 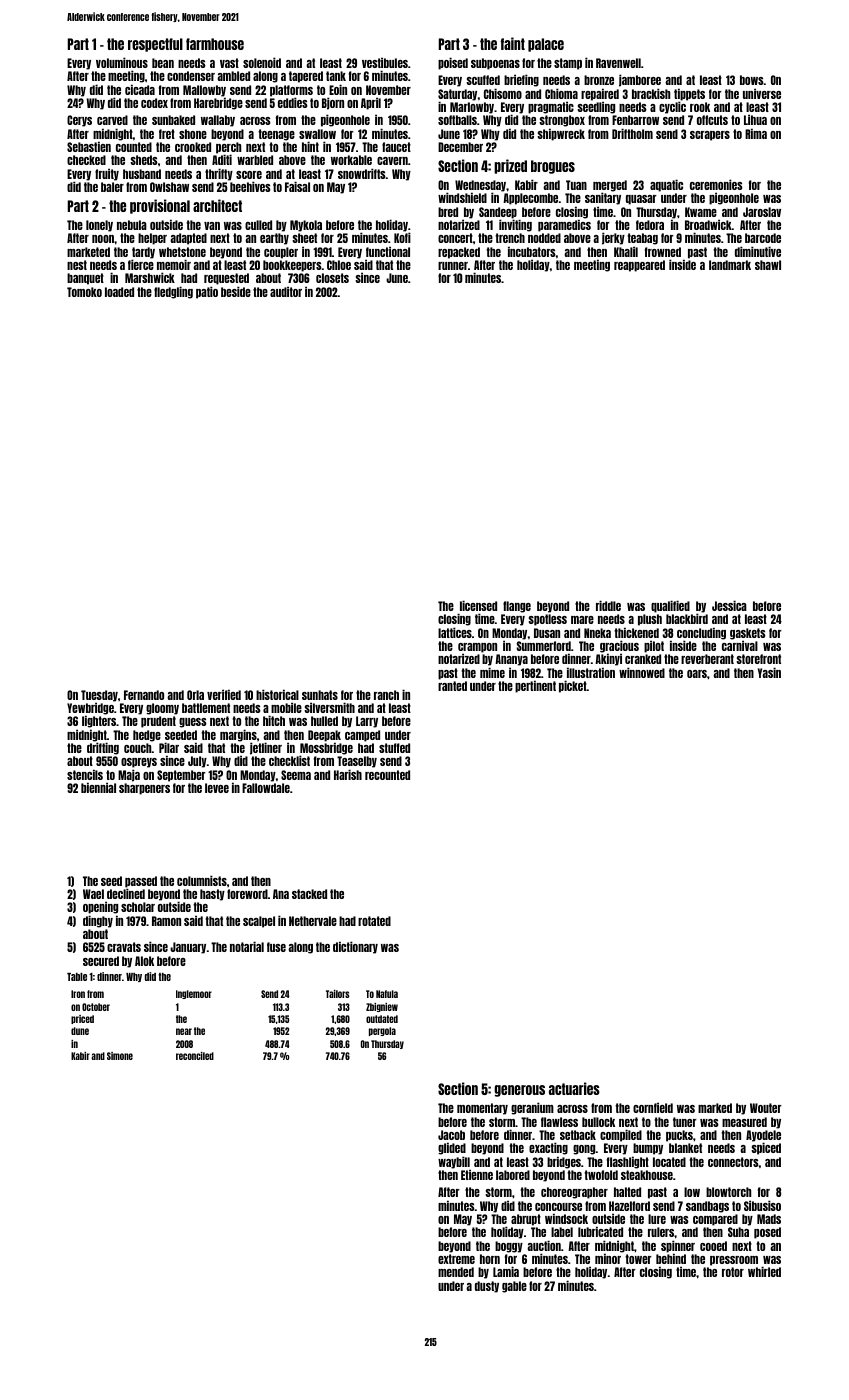 I want to click on mended, so click(x=456, y=1272).
